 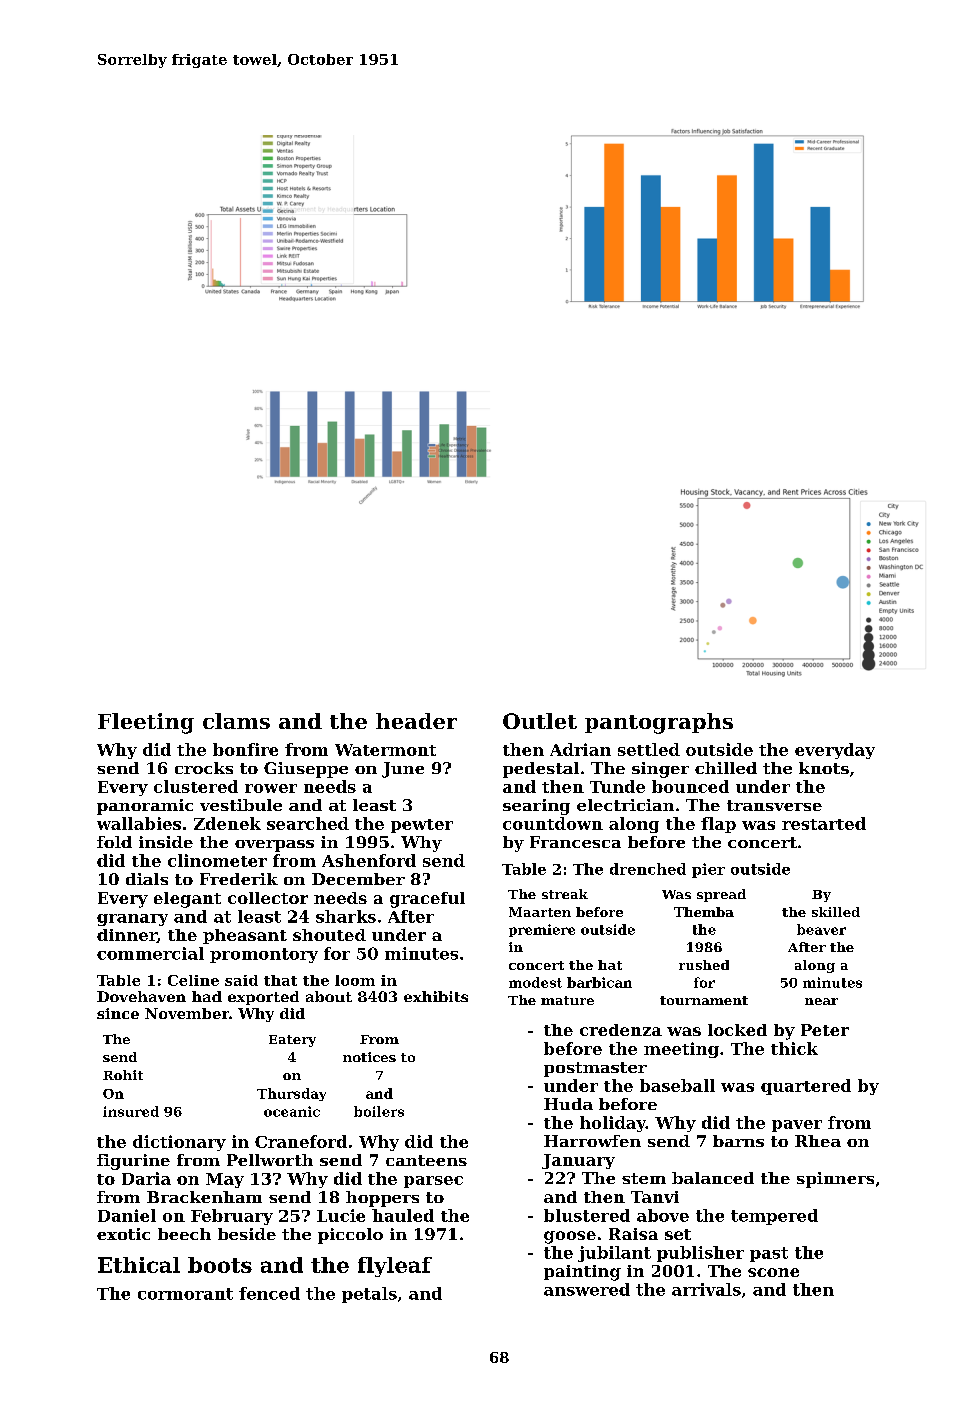 I want to click on piccolo, so click(x=350, y=1236).
